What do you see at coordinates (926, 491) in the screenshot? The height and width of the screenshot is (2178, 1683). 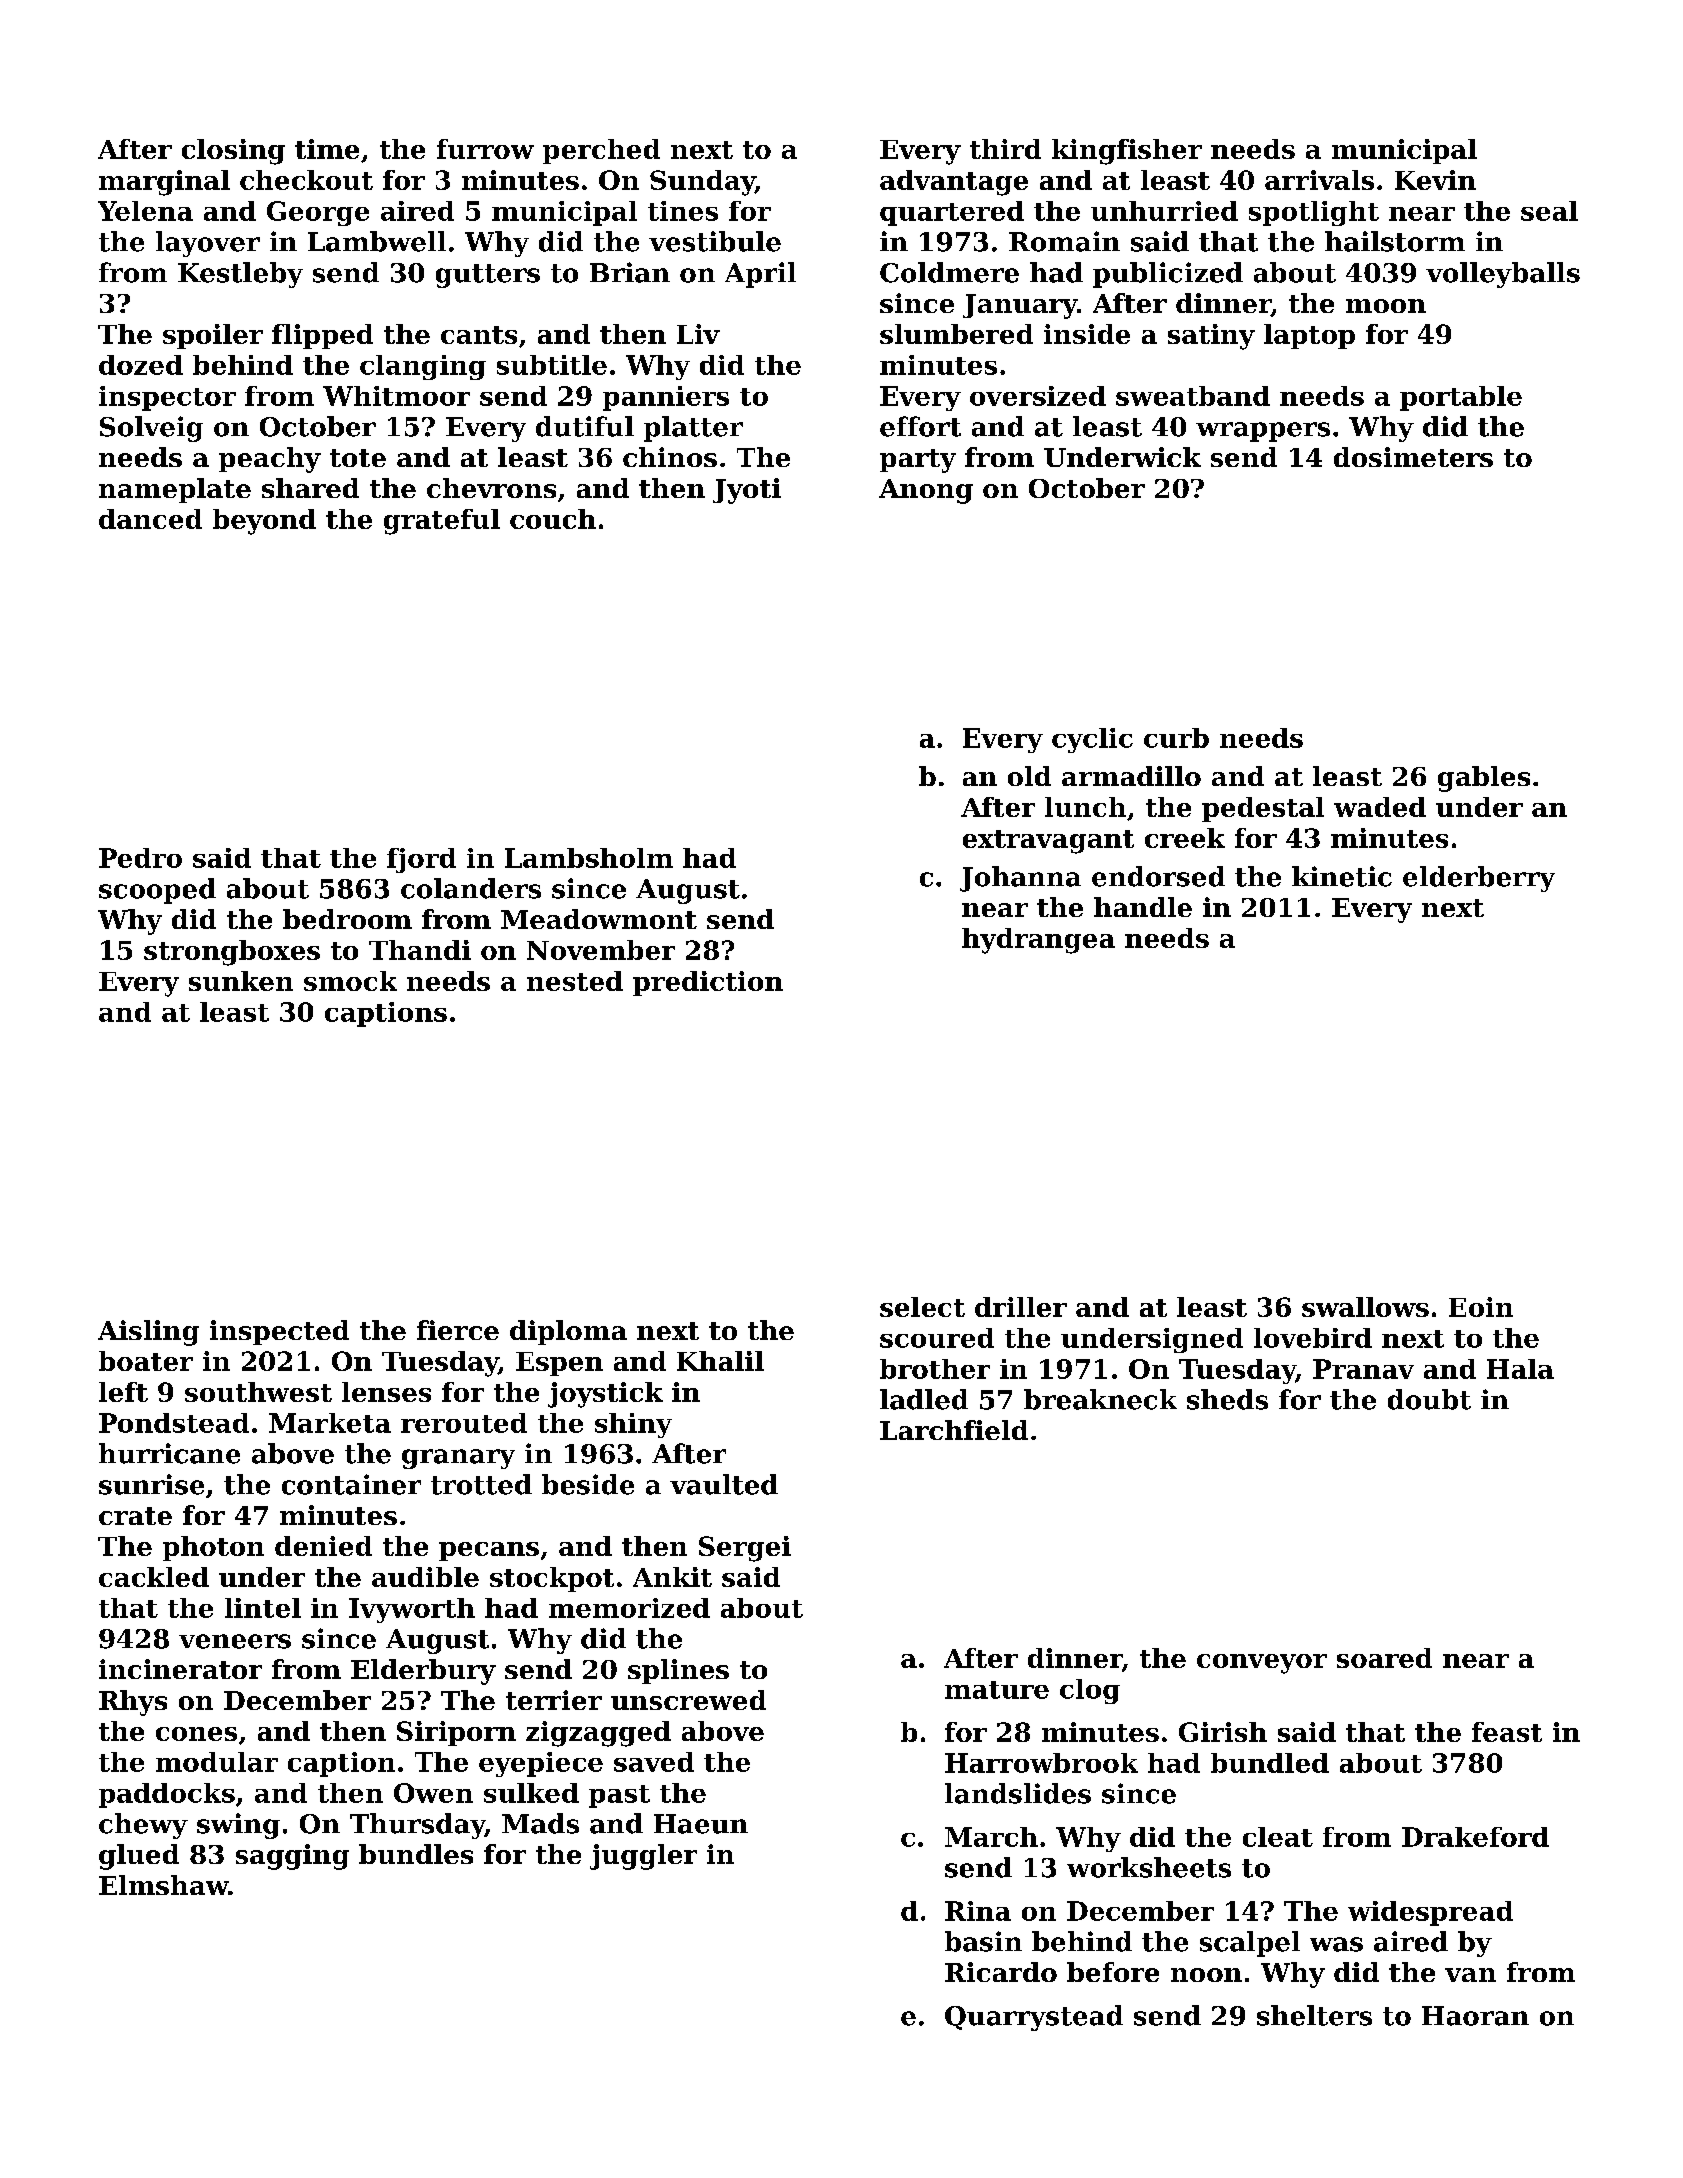 I see `Anong` at bounding box center [926, 491].
